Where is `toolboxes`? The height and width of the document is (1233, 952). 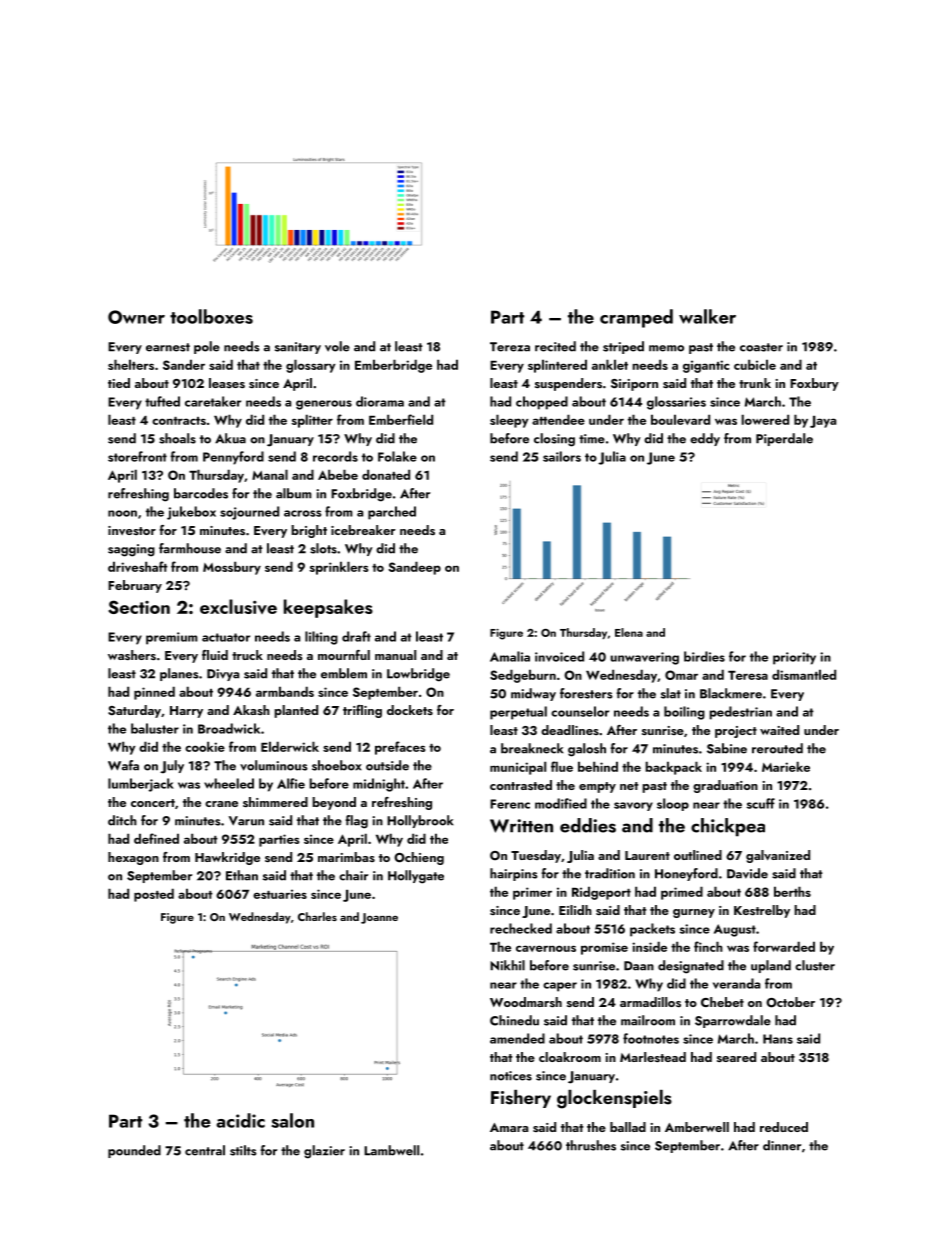 toolboxes is located at coordinates (211, 316).
